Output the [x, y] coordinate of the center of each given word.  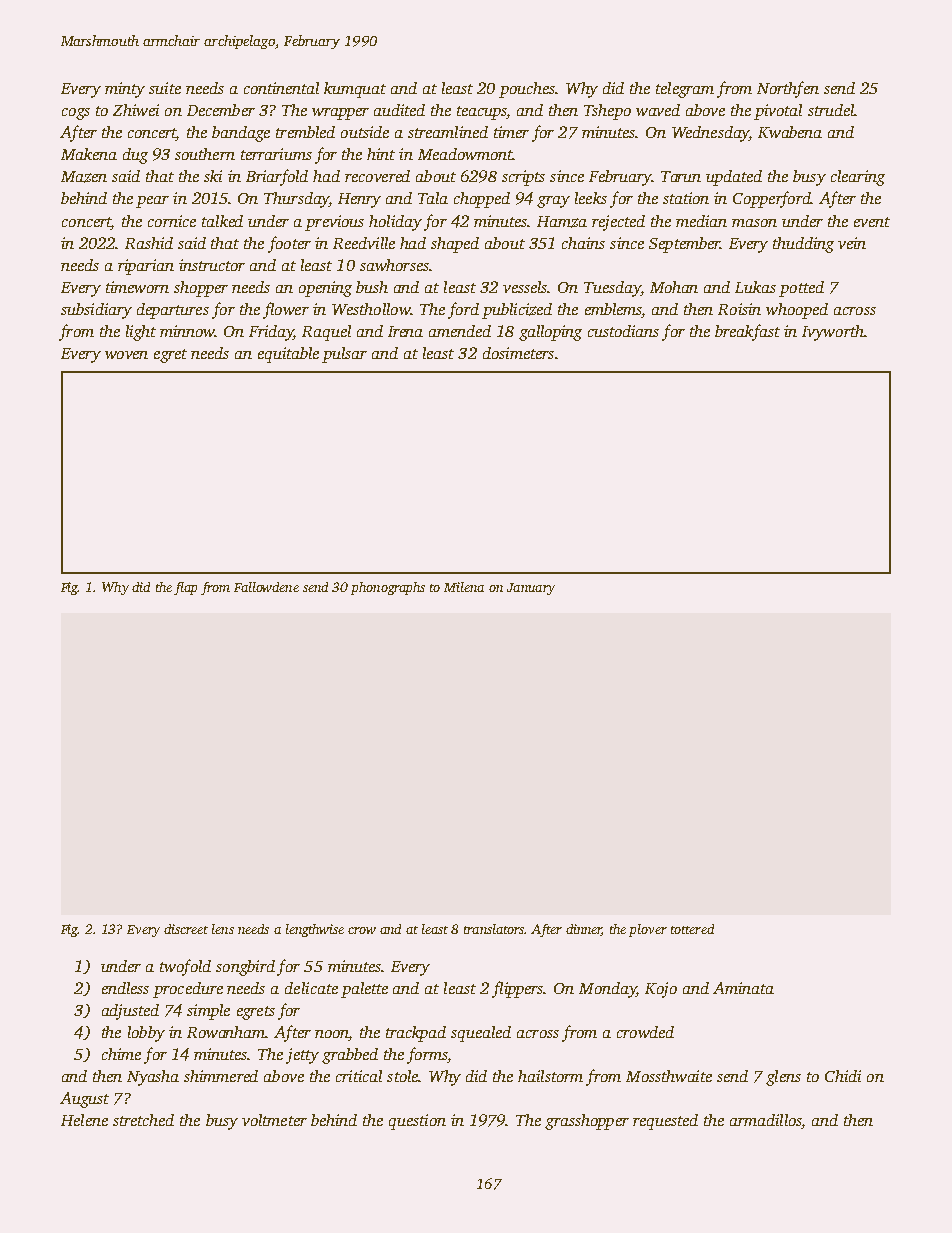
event [872, 222]
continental [281, 88]
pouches [527, 90]
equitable [288, 355]
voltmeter [274, 1120]
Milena [464, 587]
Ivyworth [833, 333]
